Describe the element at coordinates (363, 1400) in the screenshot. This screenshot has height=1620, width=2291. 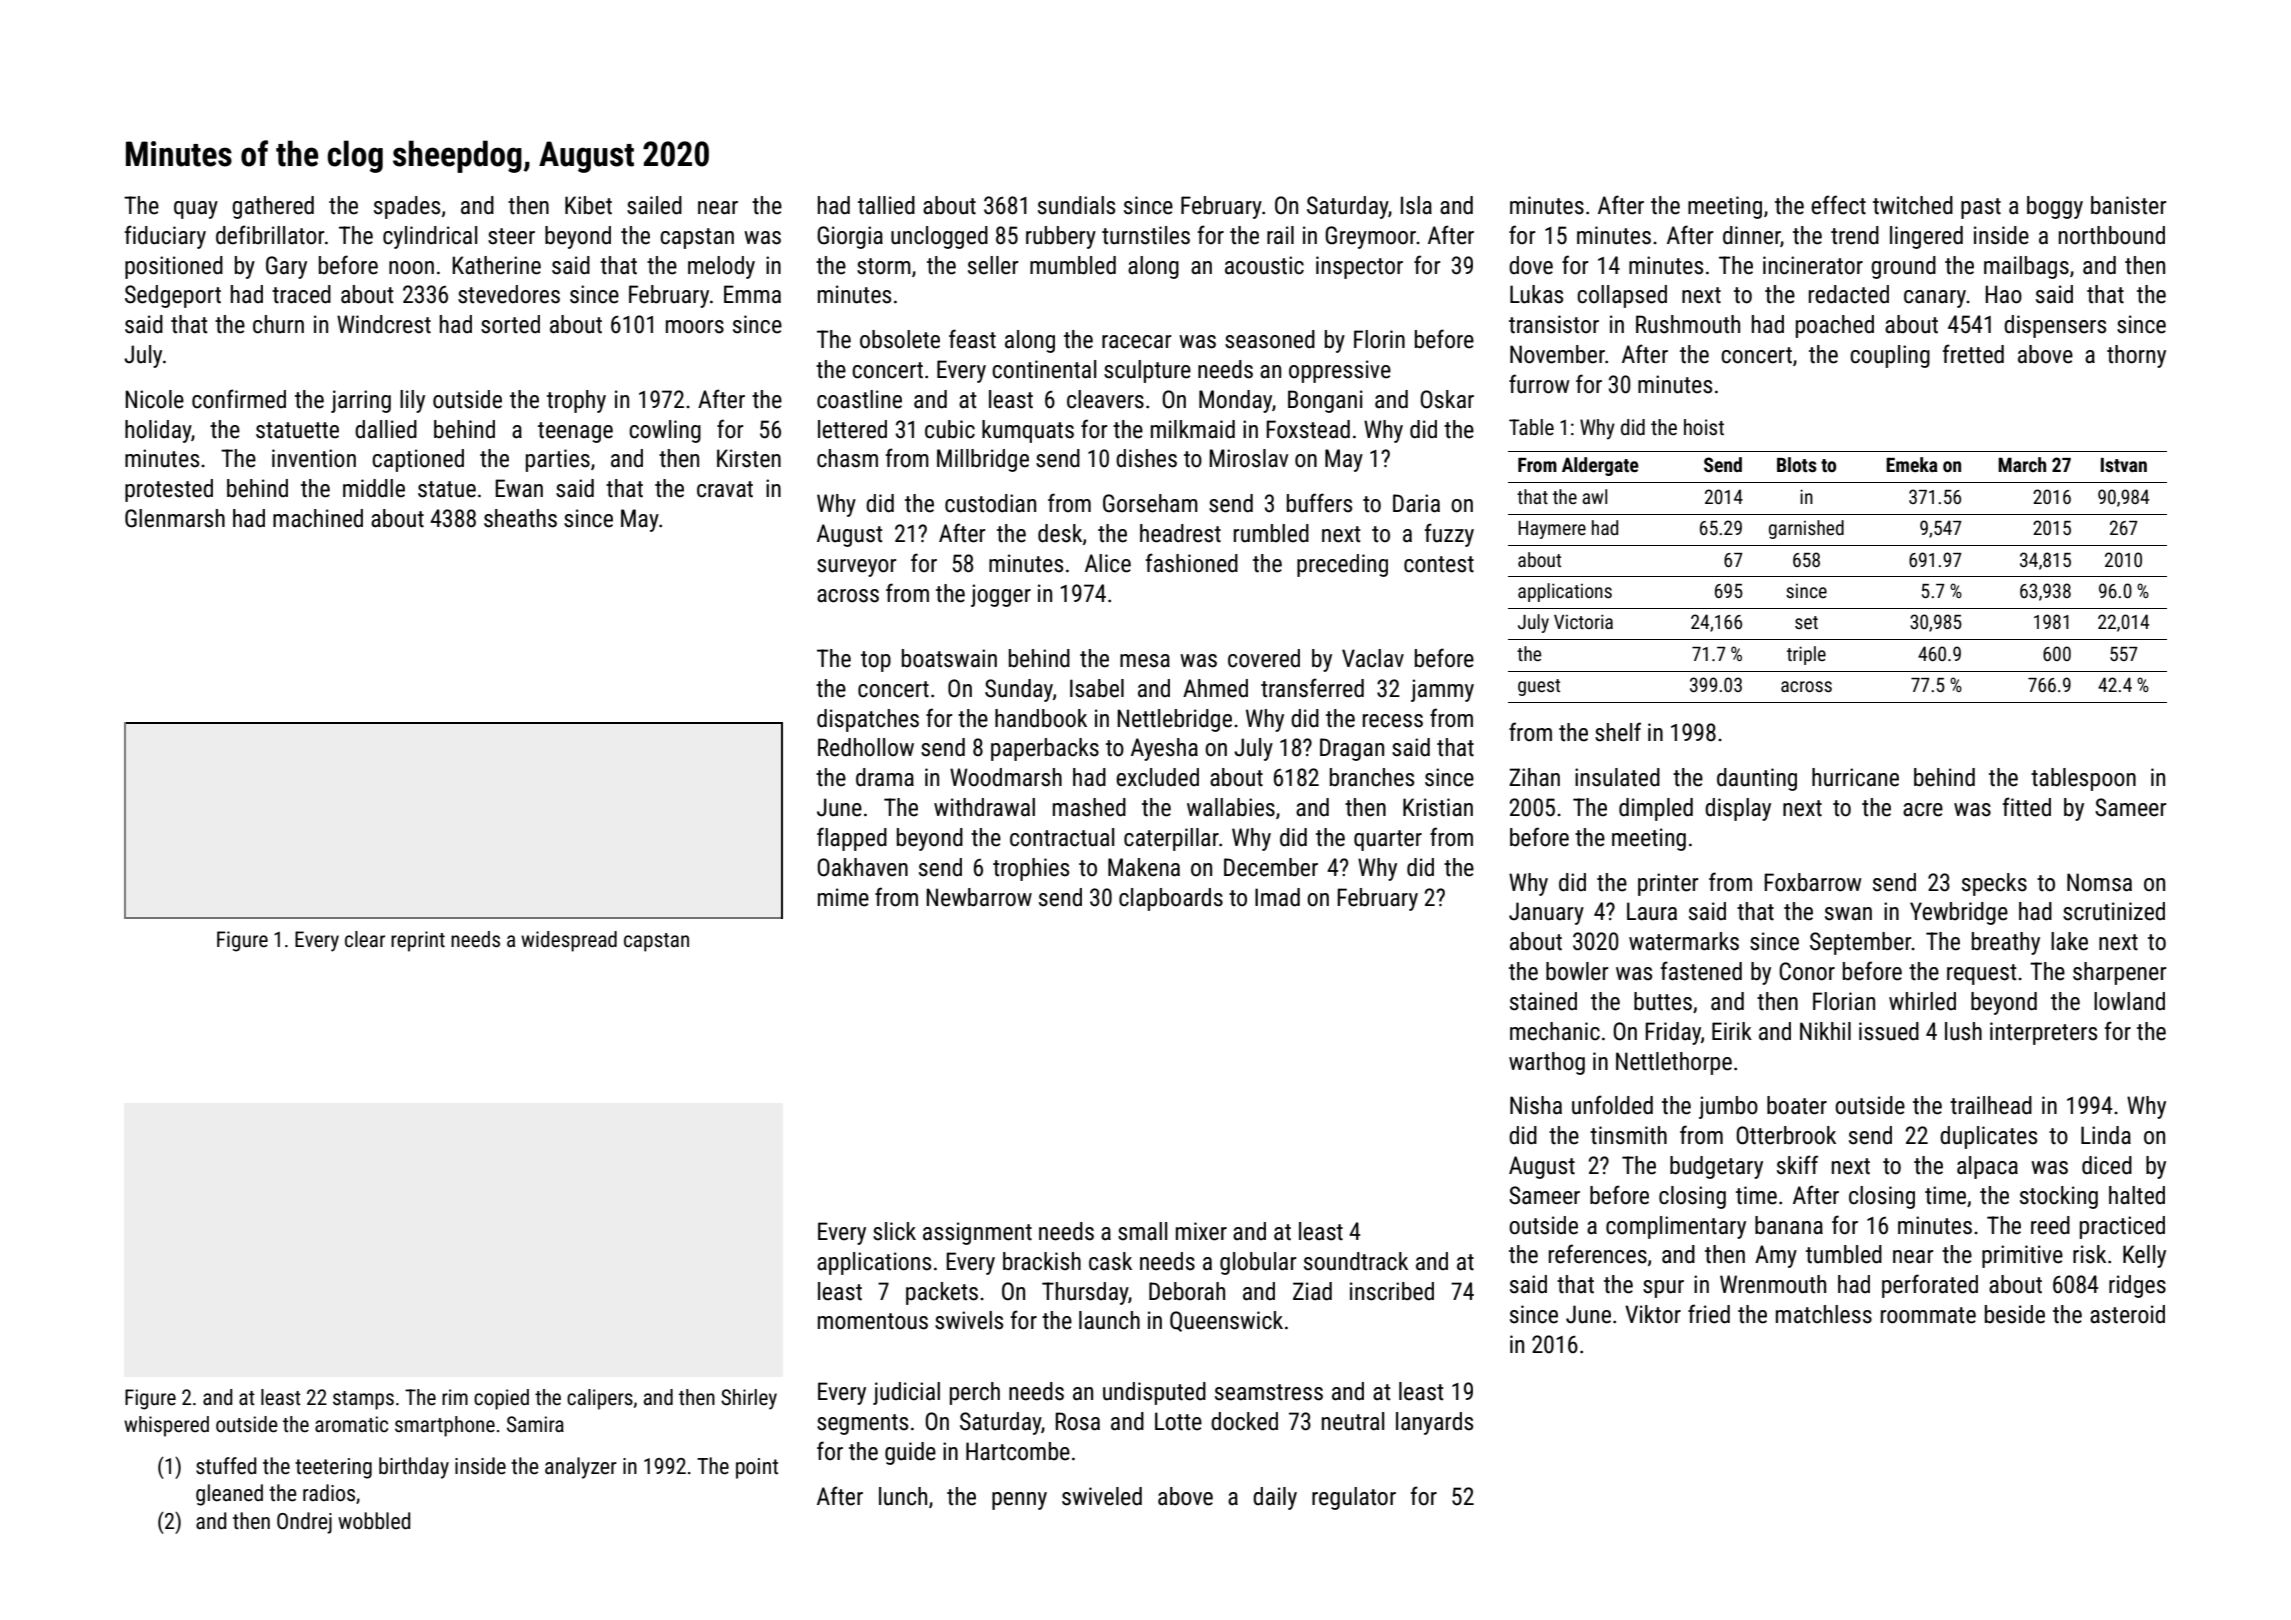
I see `stamps` at that location.
